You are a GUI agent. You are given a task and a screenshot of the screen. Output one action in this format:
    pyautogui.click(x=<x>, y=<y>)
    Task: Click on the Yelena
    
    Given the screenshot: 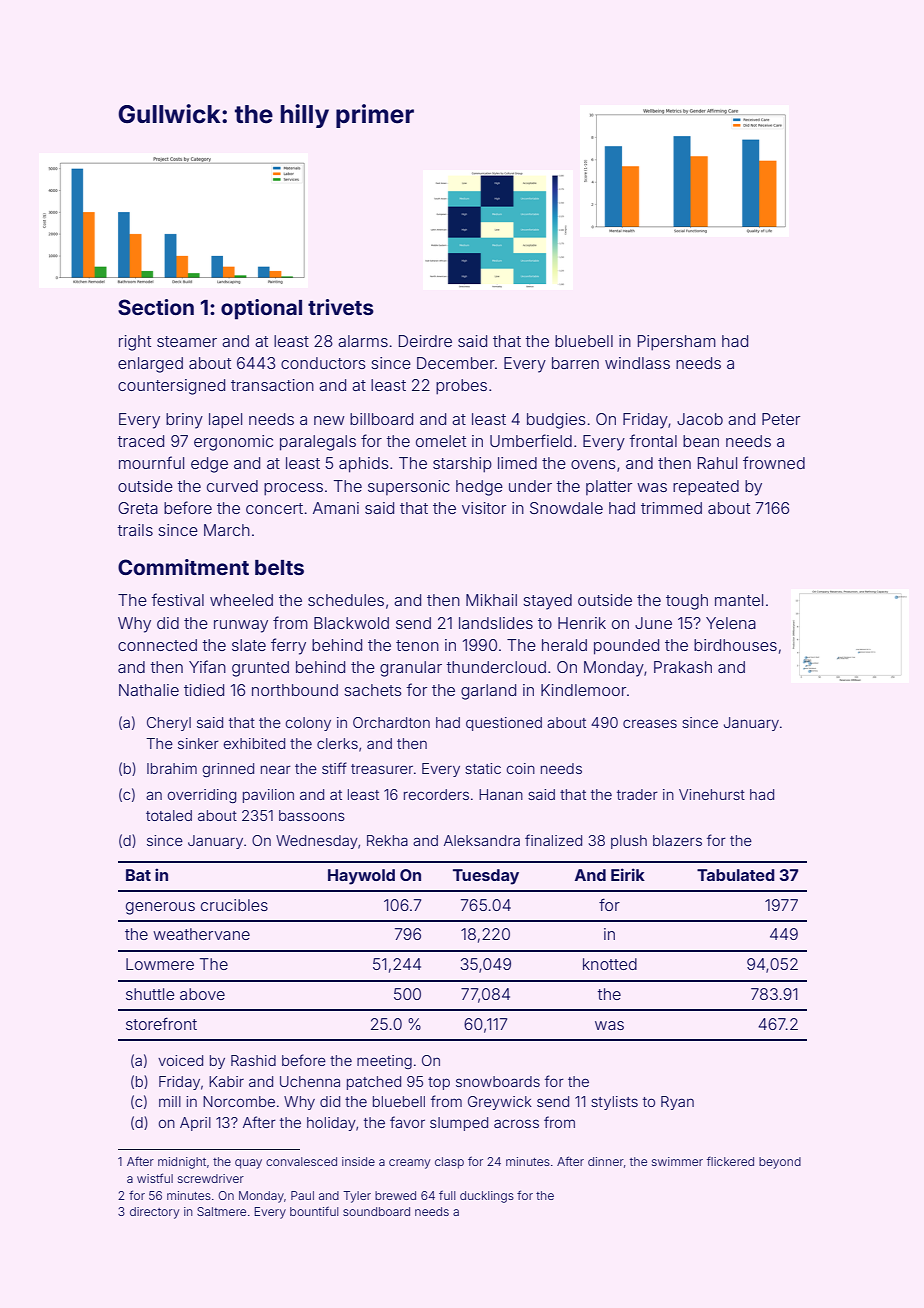 What is the action you would take?
    pyautogui.click(x=731, y=623)
